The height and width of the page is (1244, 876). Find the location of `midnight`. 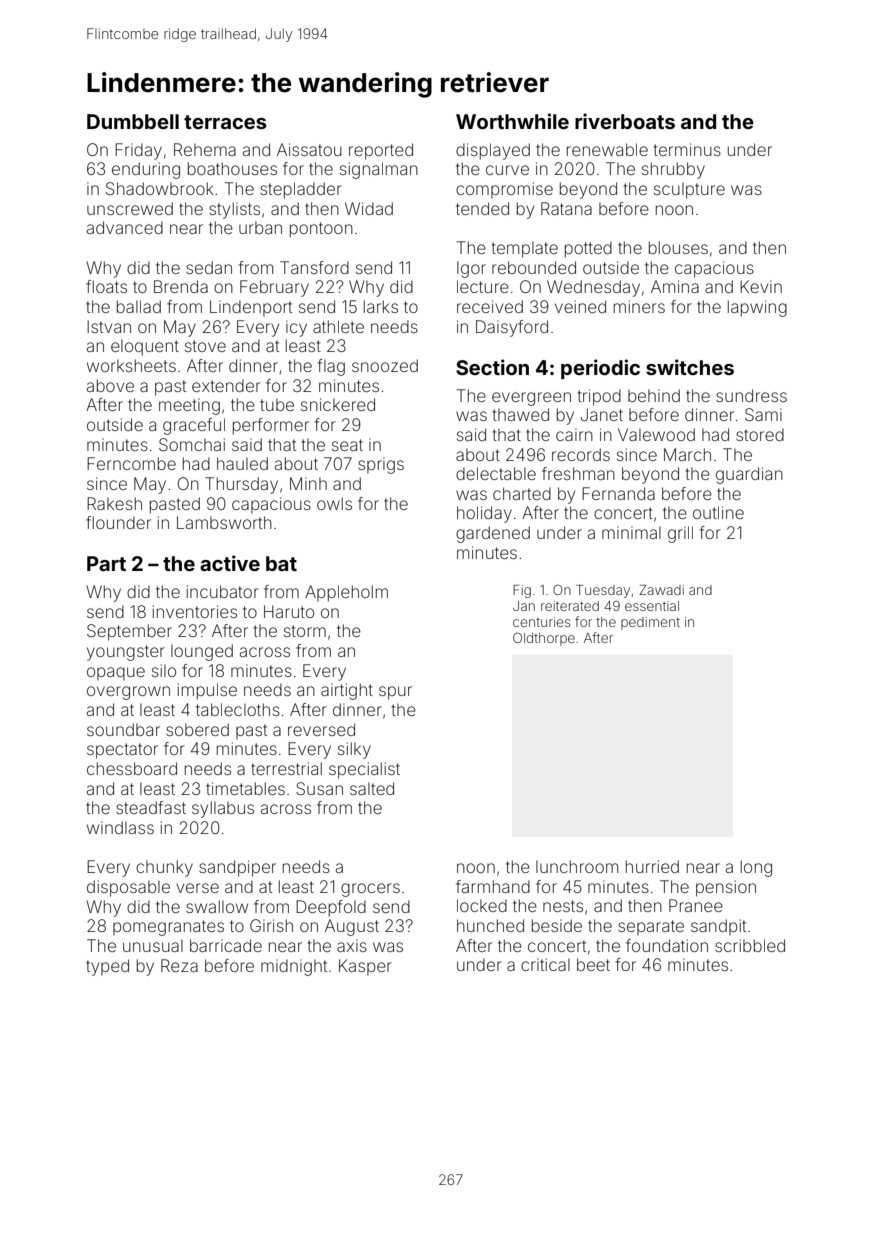

midnight is located at coordinates (294, 967).
